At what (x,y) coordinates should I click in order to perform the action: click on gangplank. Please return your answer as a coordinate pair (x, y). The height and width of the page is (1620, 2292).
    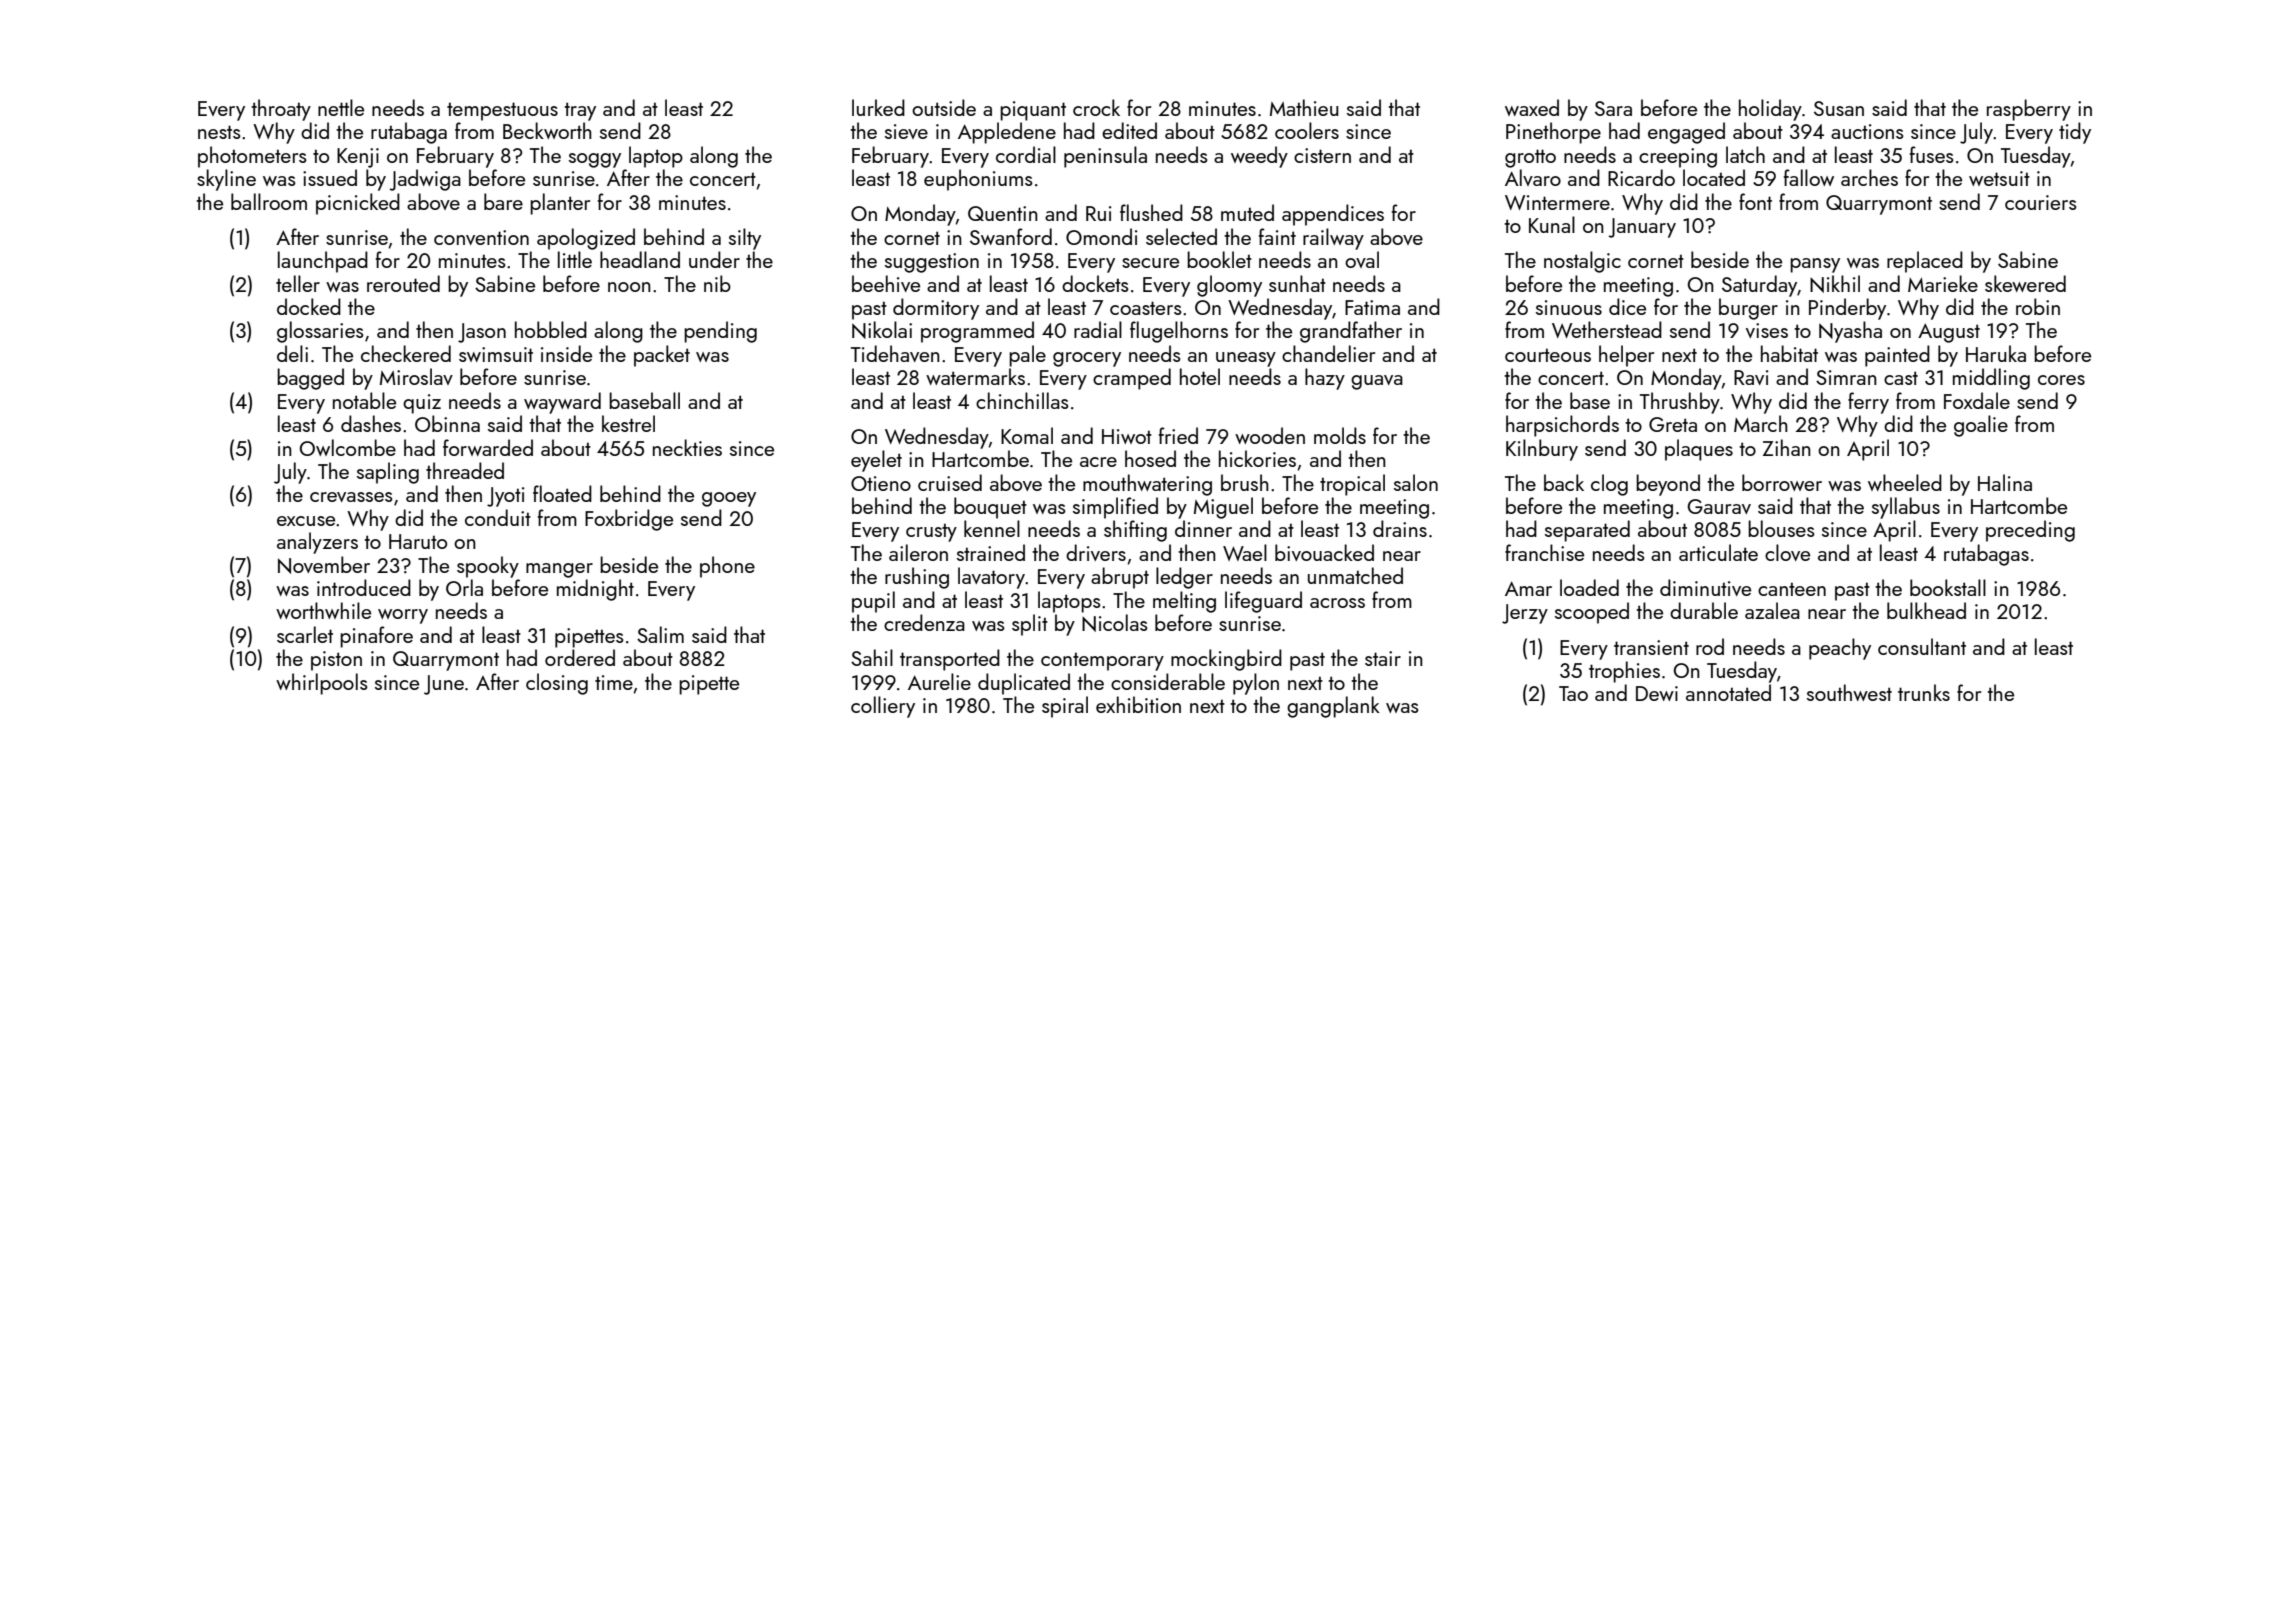
    Looking at the image, I should click on (1333, 707).
